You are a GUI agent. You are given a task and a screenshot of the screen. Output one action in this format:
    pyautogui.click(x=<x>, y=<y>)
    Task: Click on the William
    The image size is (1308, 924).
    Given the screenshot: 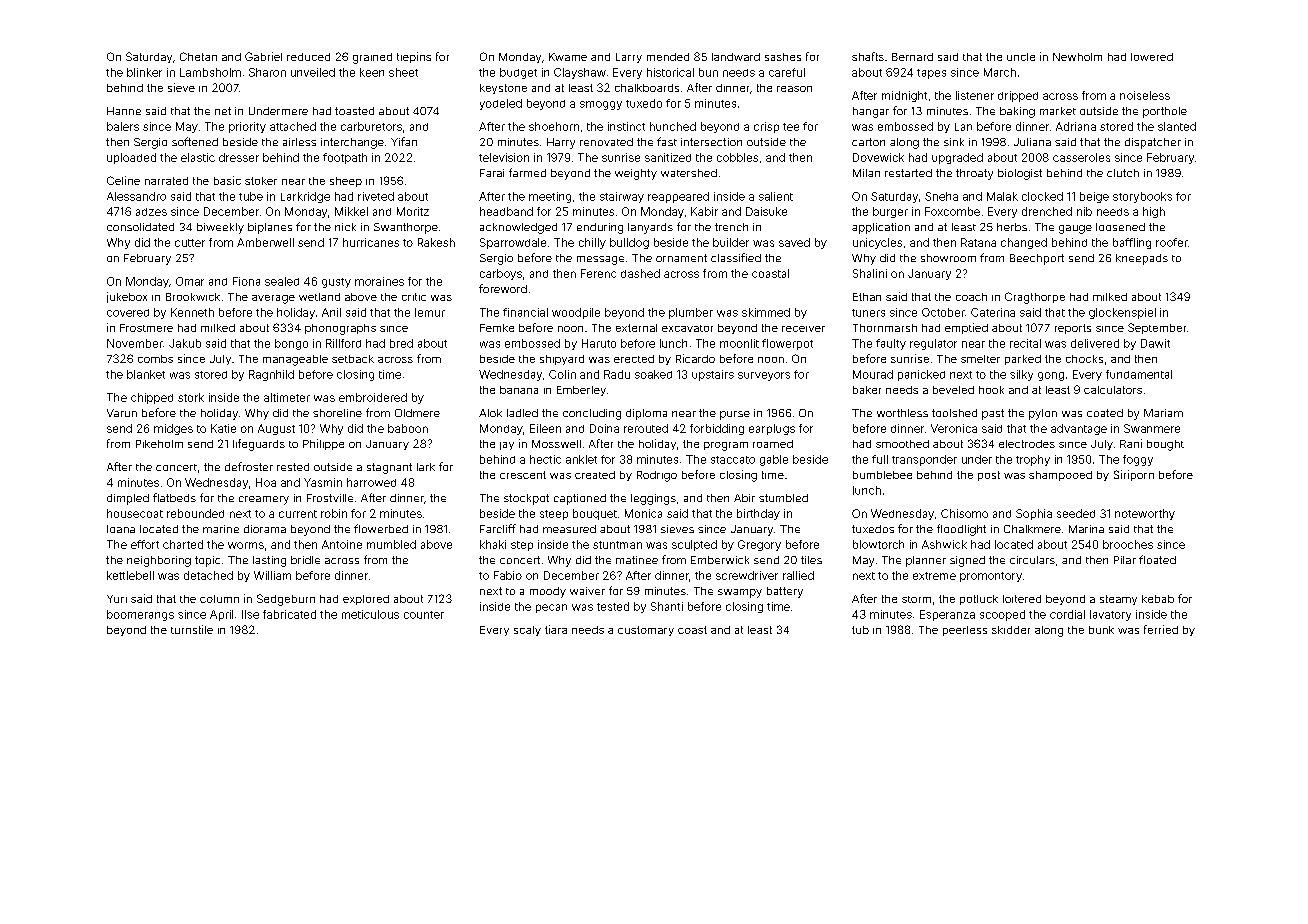 What is the action you would take?
    pyautogui.click(x=272, y=575)
